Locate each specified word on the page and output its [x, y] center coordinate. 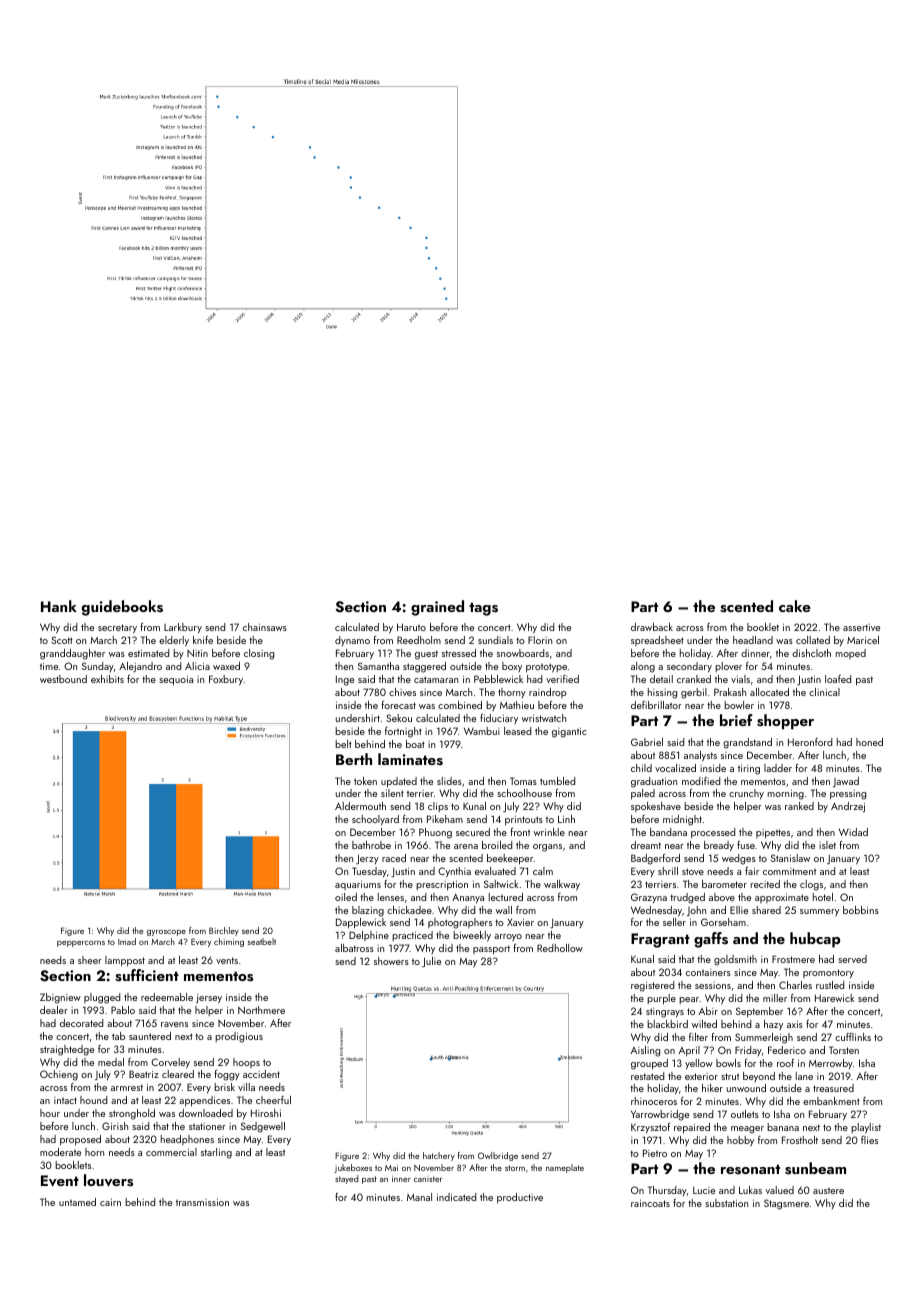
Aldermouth [360, 806]
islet [827, 845]
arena [466, 846]
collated [813, 640]
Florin [540, 640]
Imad [127, 941]
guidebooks [122, 608]
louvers [108, 1180]
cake [795, 606]
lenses [391, 897]
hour [50, 1113]
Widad [853, 832]
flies [869, 1140]
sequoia [176, 681]
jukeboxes [353, 1168]
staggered [424, 667]
